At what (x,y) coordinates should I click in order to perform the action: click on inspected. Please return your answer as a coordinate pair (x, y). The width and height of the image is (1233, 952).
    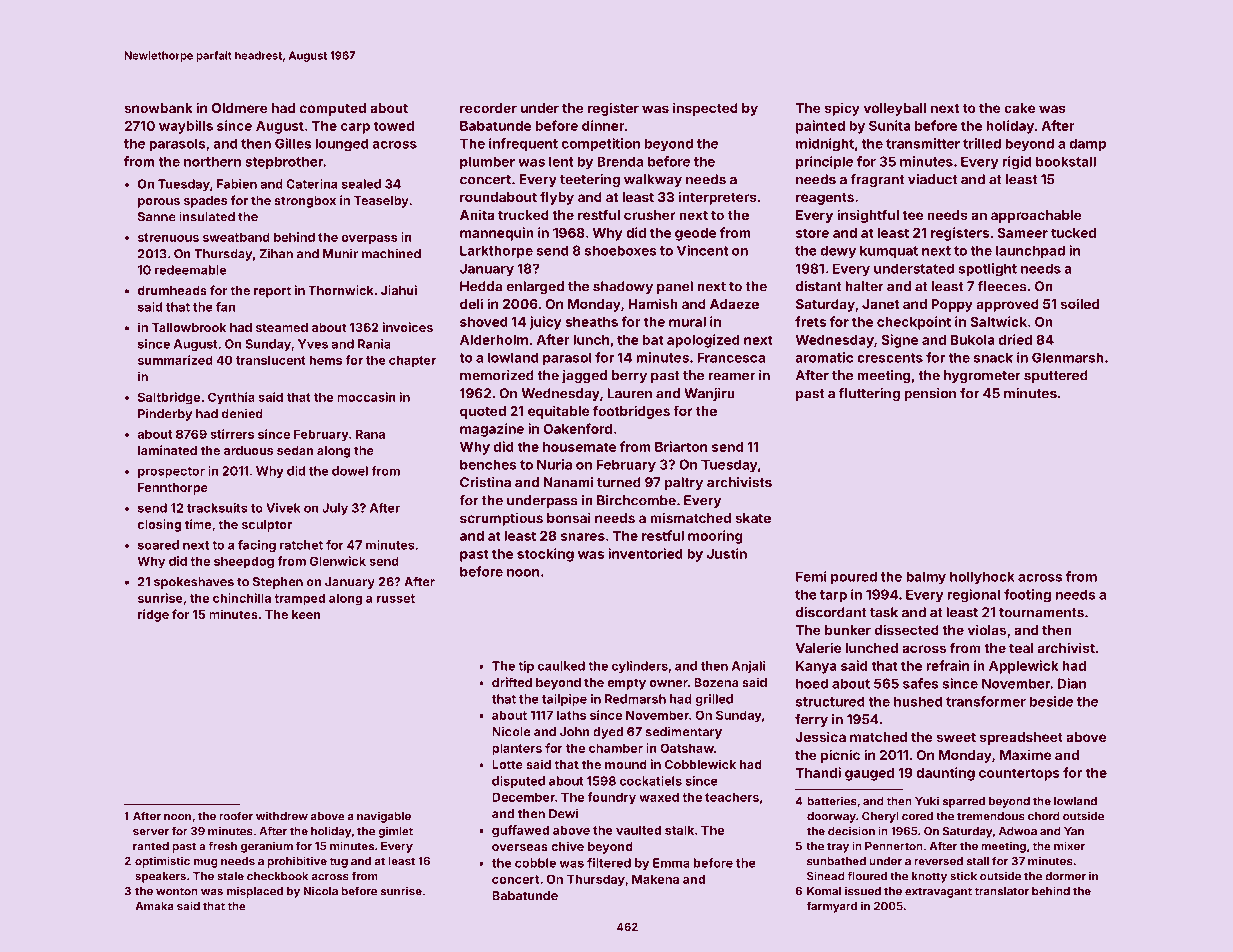
    Looking at the image, I should click on (705, 109).
